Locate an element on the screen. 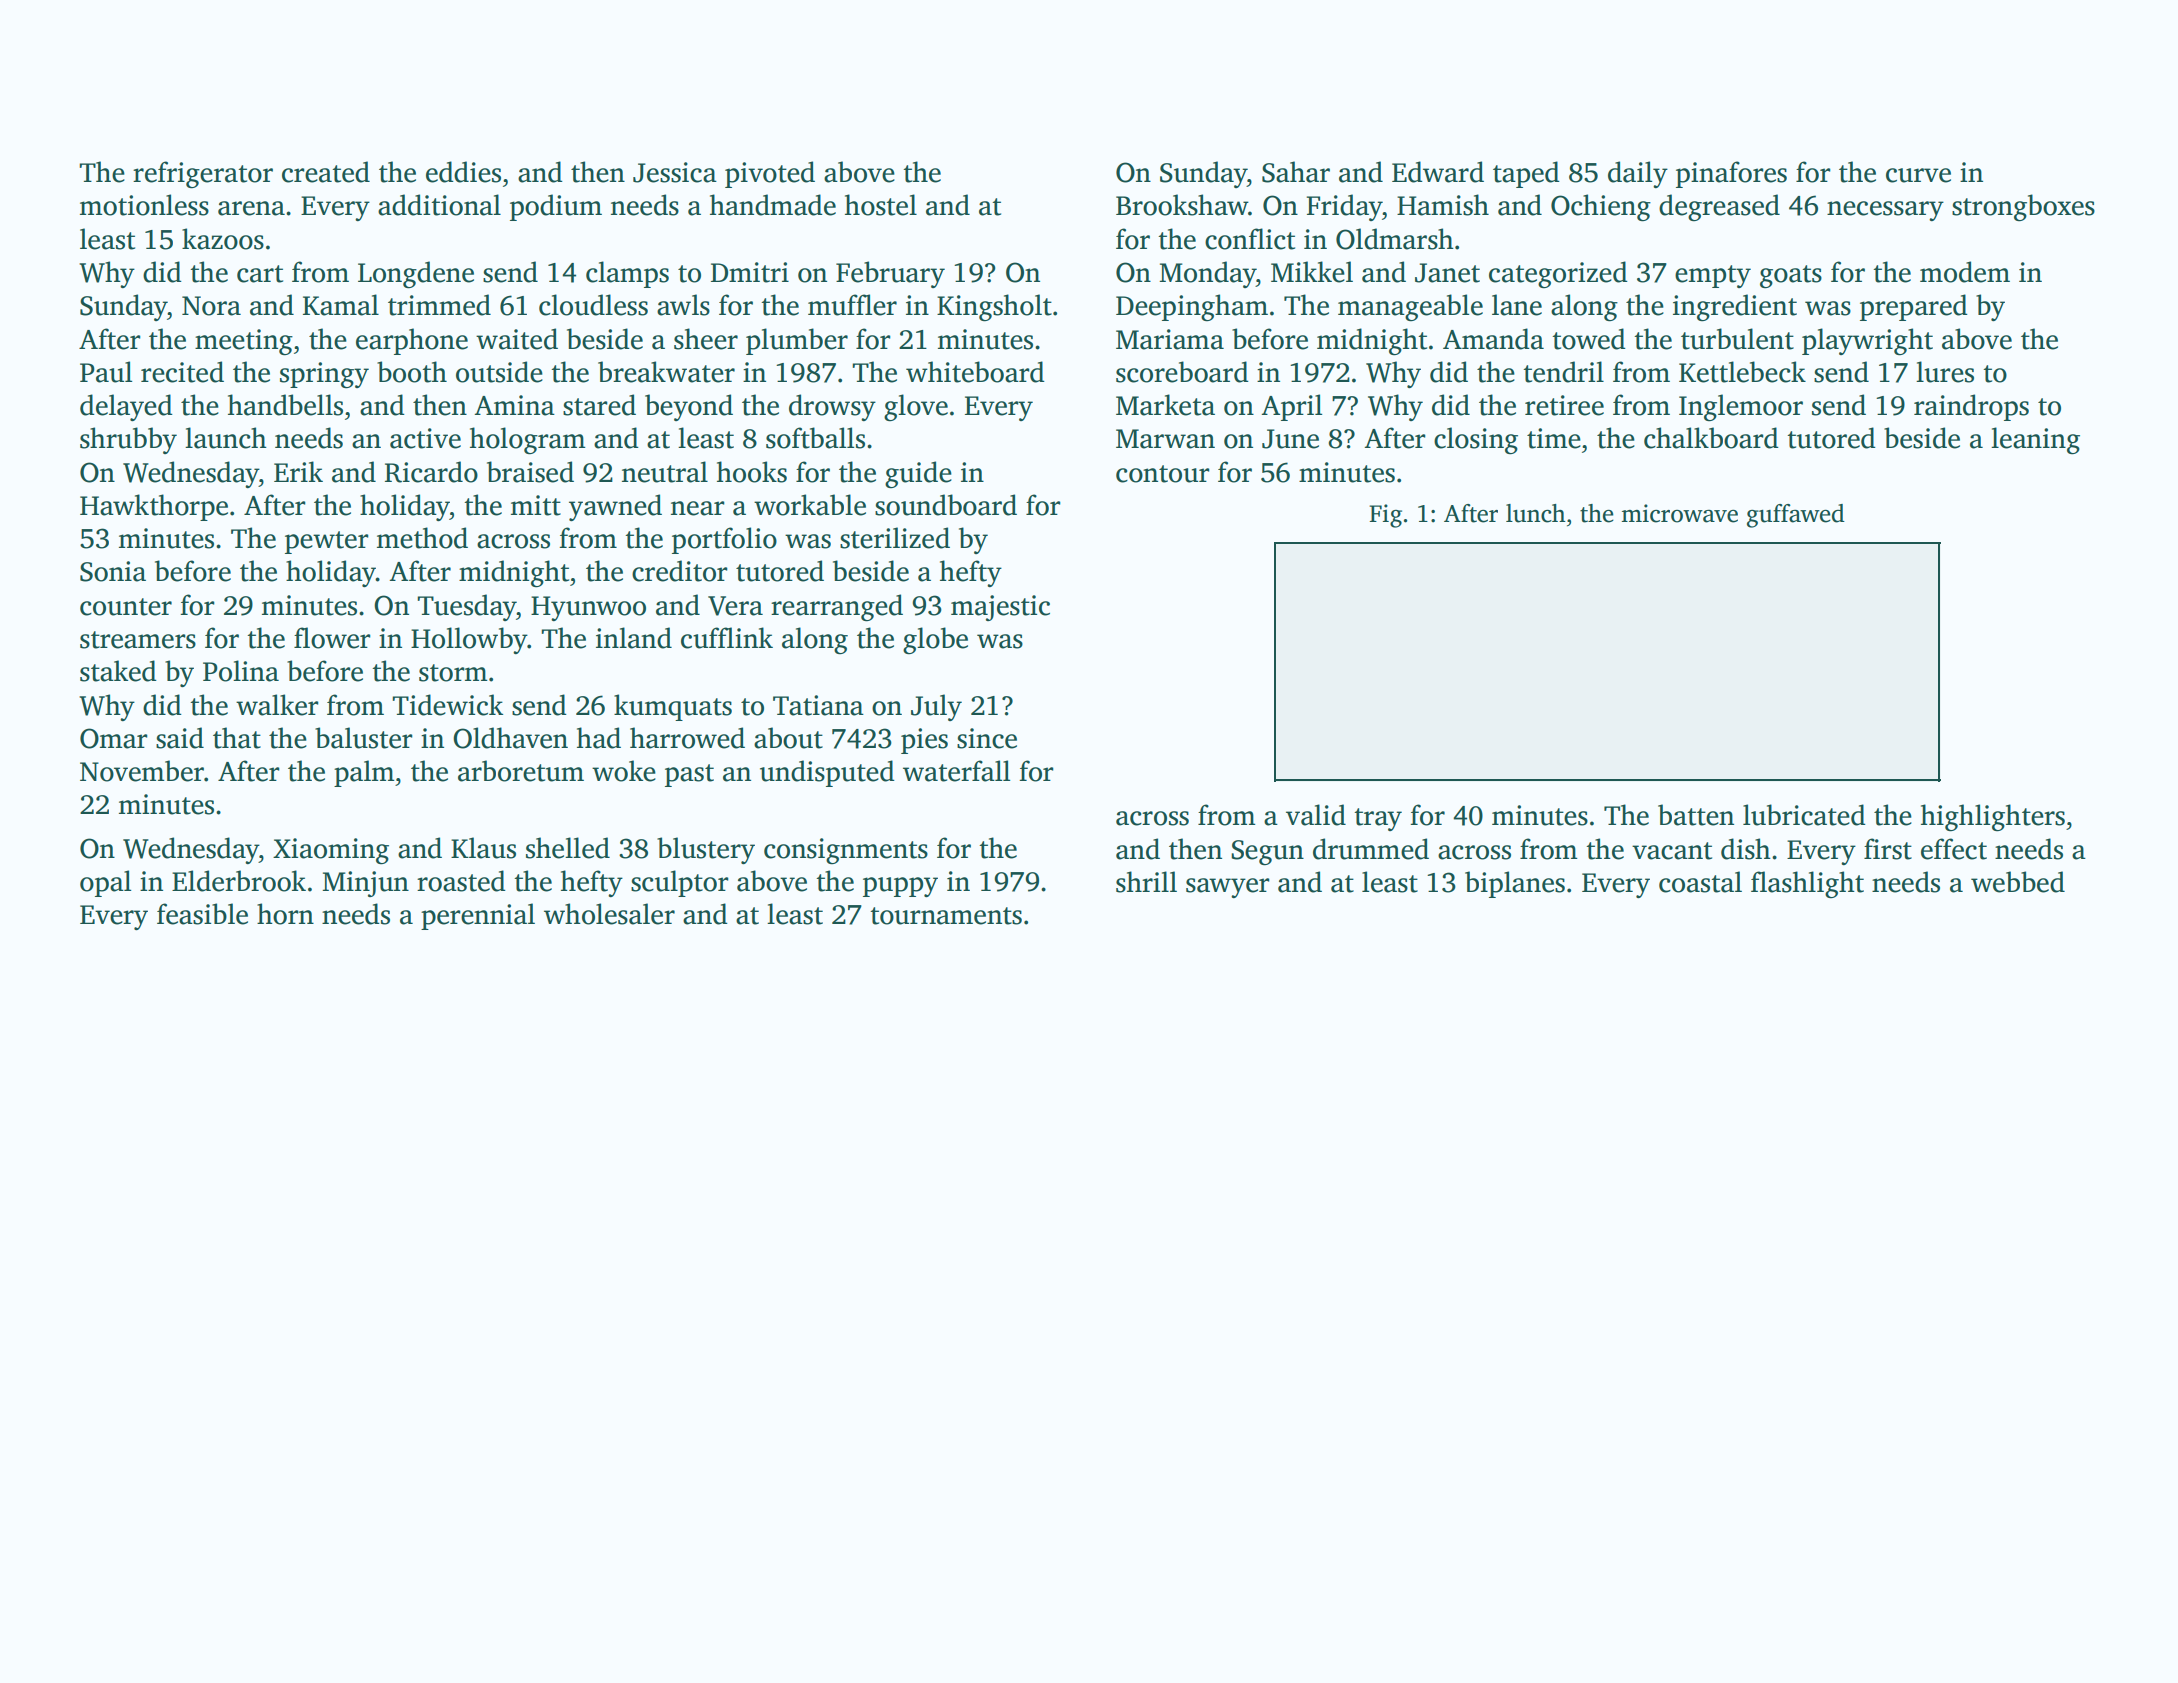 This screenshot has width=2178, height=1683. waterfall is located at coordinates (956, 771).
